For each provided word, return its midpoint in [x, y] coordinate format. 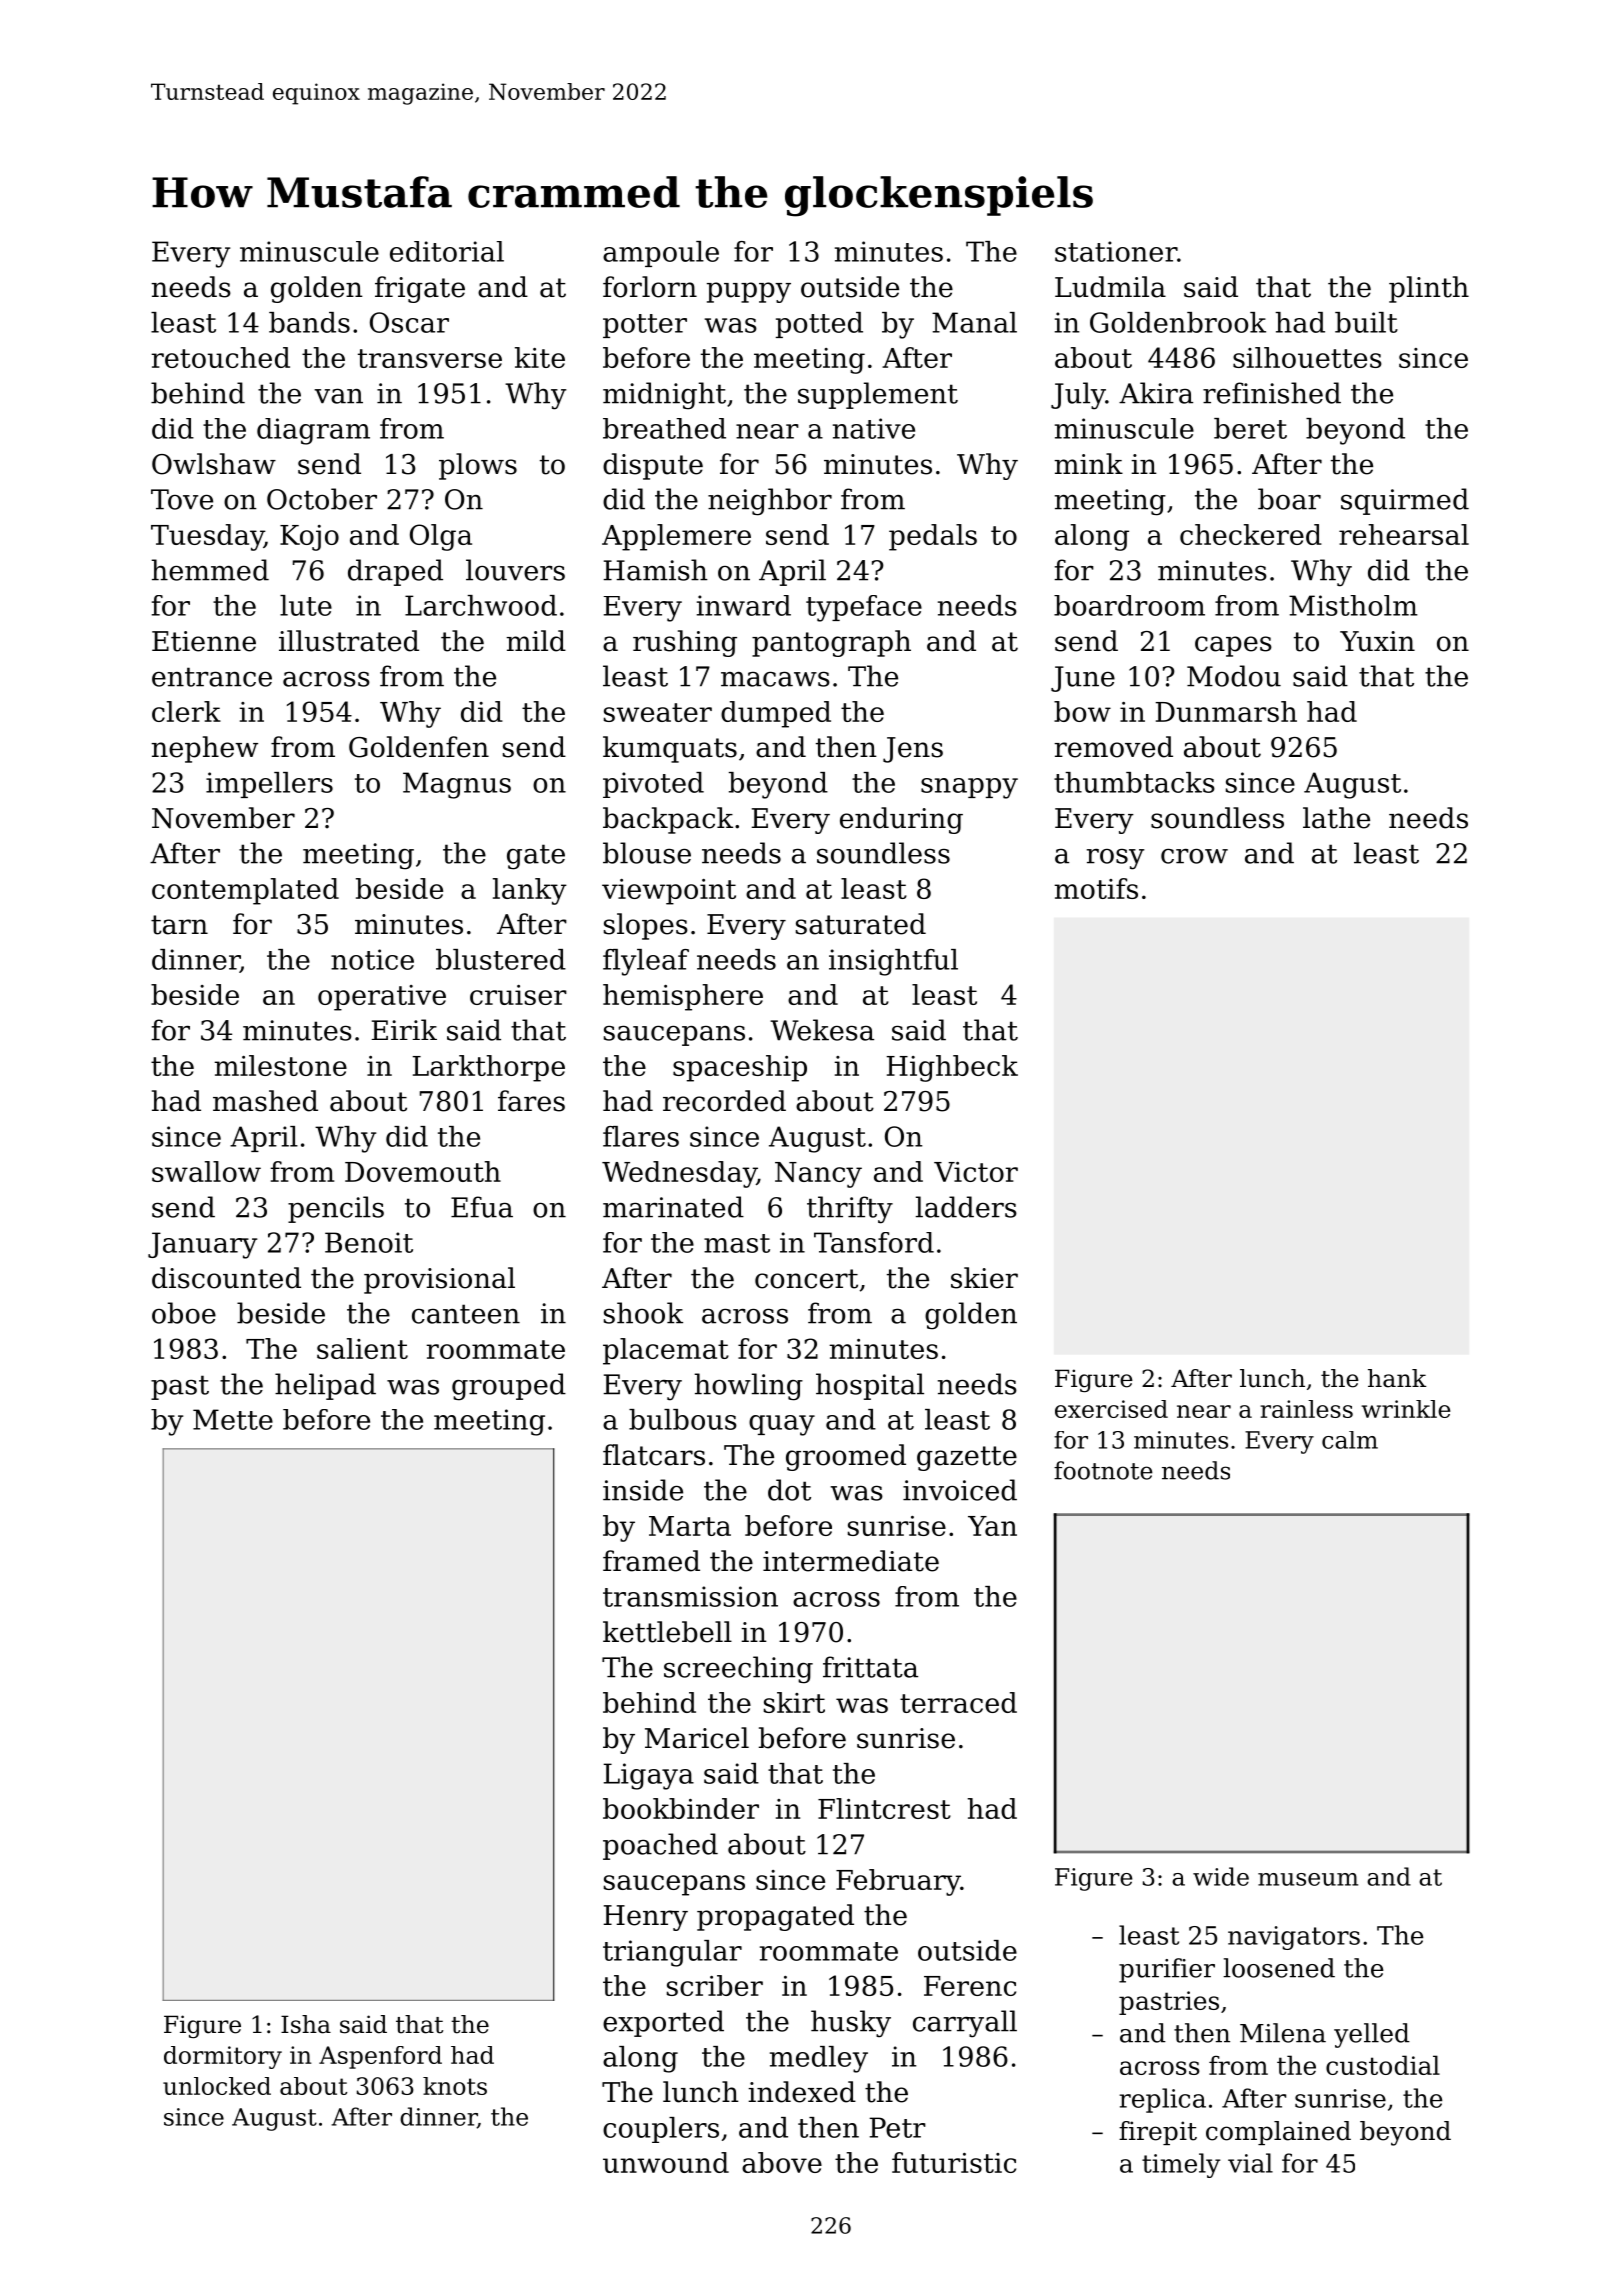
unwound [666, 2162]
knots [455, 2086]
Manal [974, 322]
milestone [280, 1065]
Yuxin [1377, 641]
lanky [530, 891]
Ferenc [970, 1986]
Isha [306, 2024]
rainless [1306, 1409]
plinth [1429, 289]
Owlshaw [214, 464]
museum [1308, 1879]
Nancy [818, 1175]
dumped [776, 714]
